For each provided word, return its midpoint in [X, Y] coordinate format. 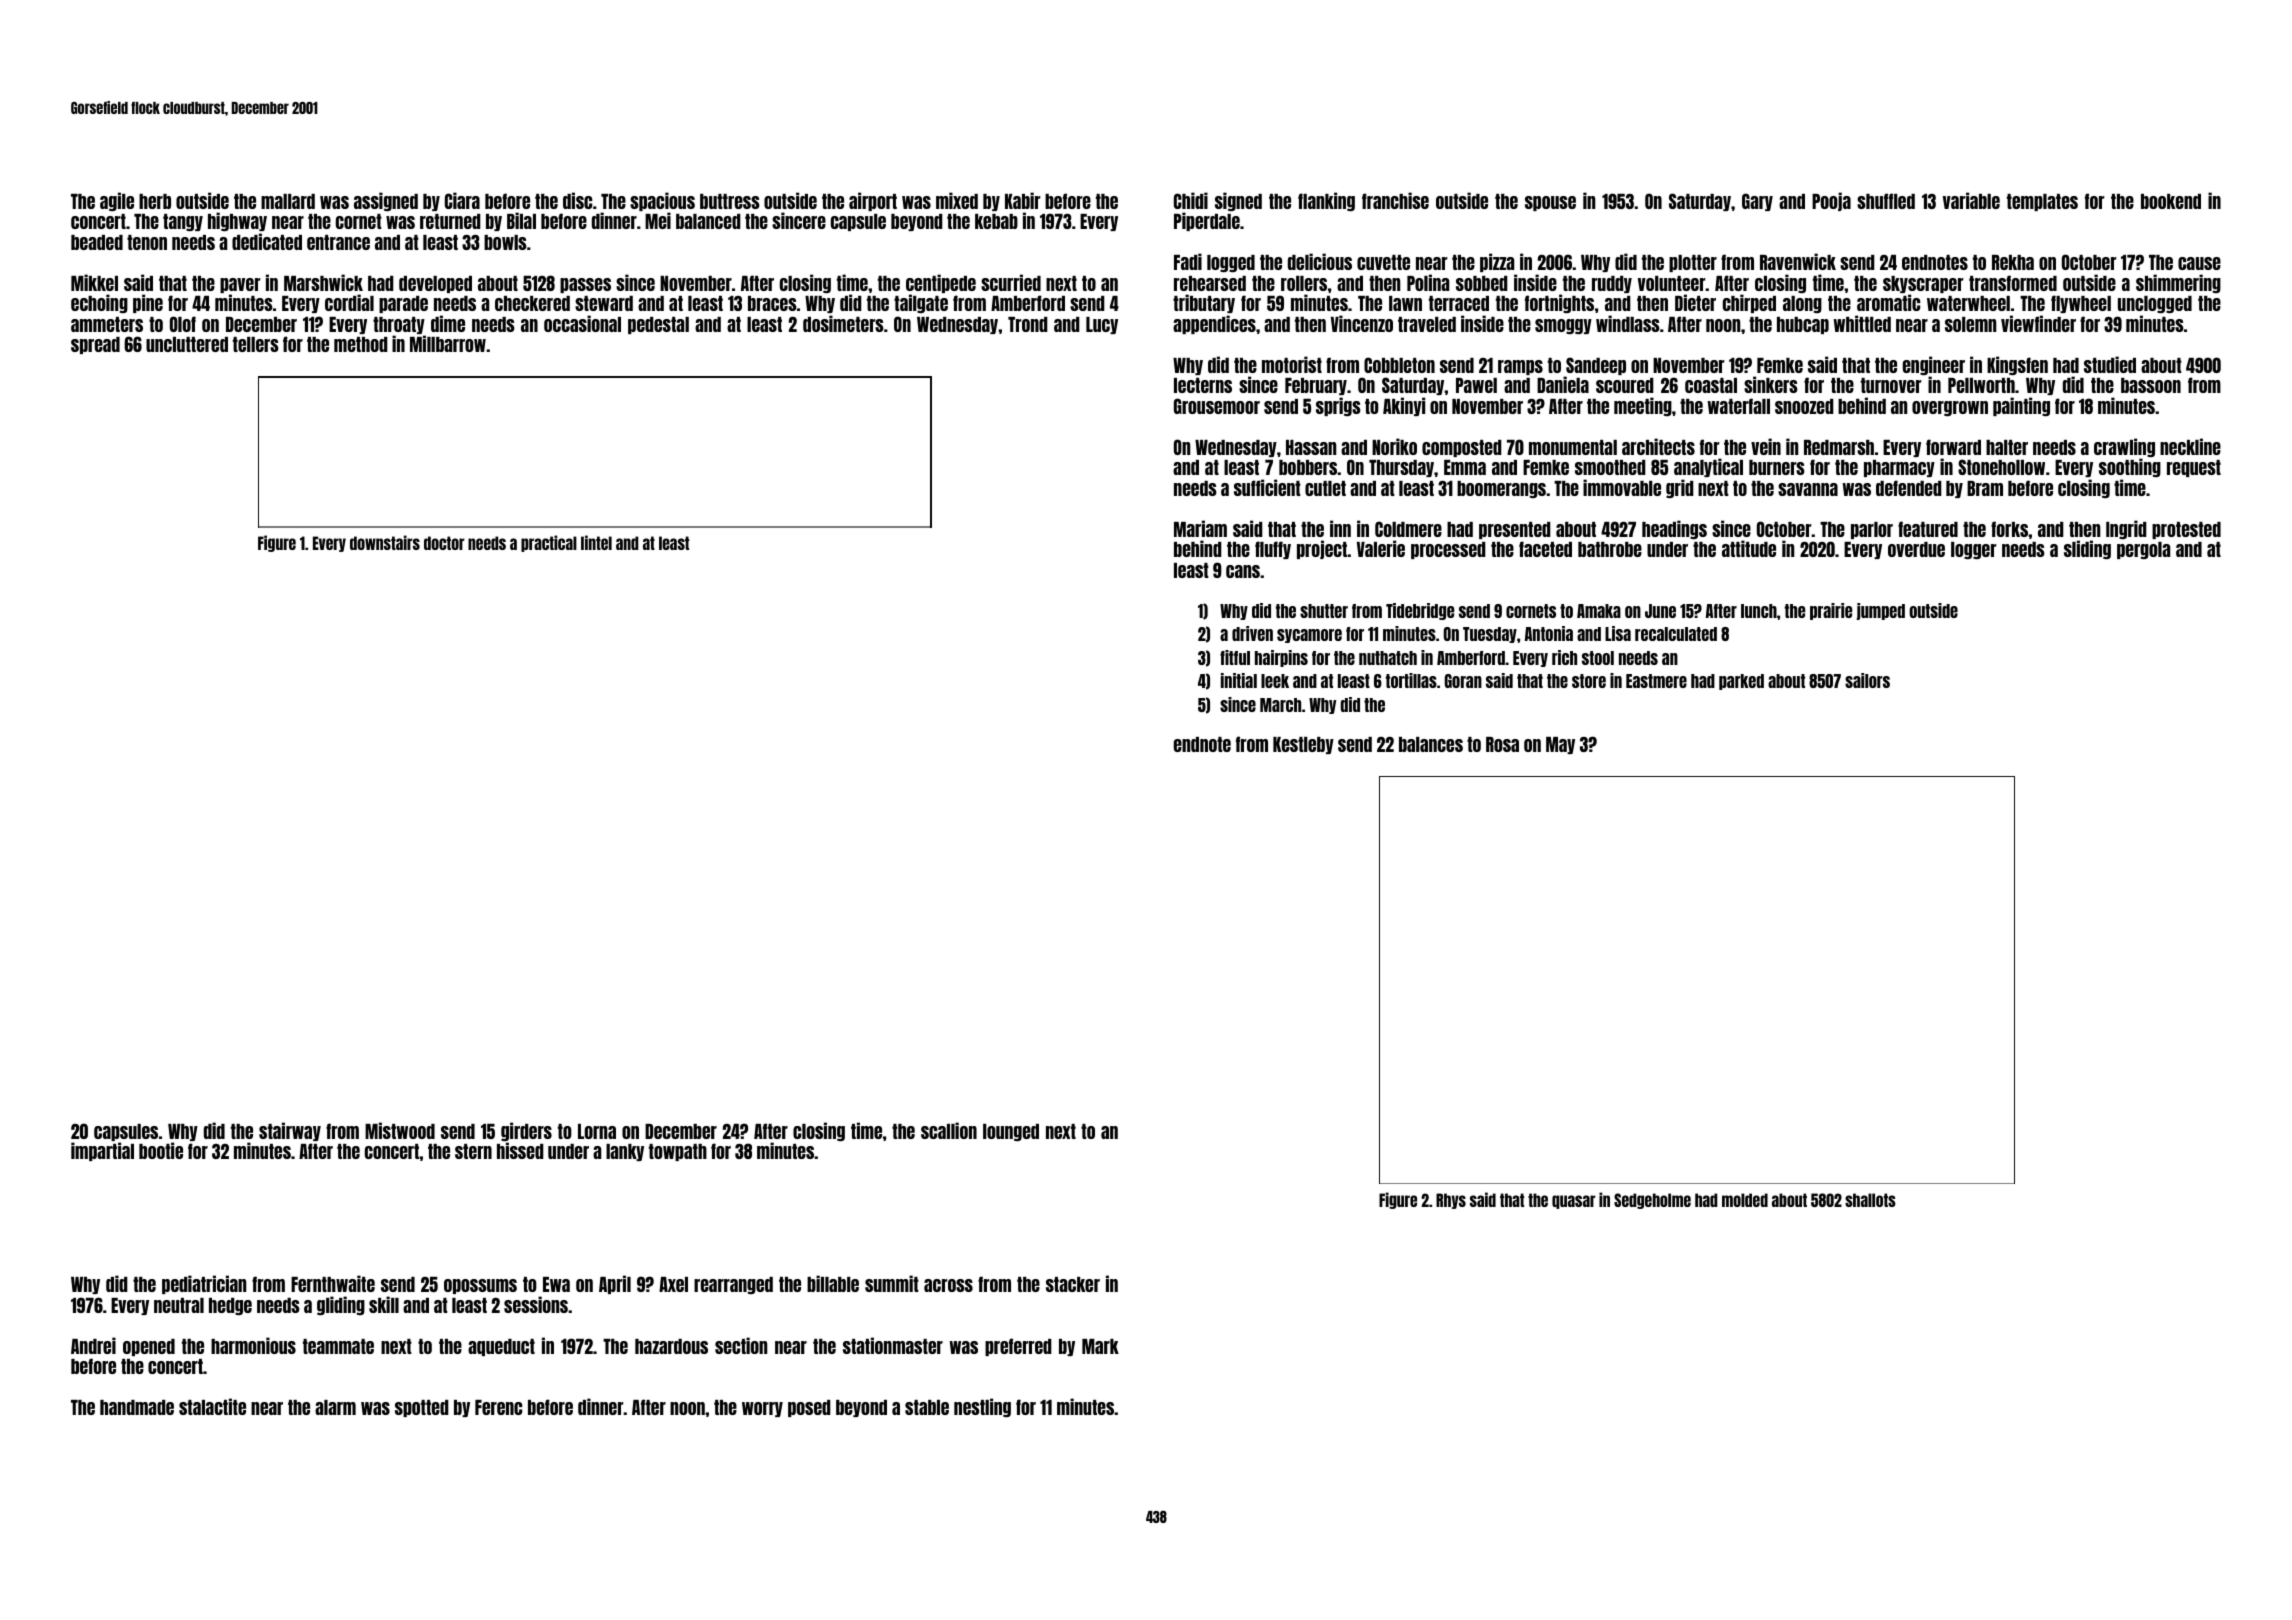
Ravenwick [1798, 261]
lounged [1011, 1132]
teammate [338, 1346]
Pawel [1476, 385]
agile [117, 201]
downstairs [385, 542]
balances [1431, 744]
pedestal [658, 325]
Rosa [1502, 744]
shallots [1870, 1200]
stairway [290, 1131]
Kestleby [1303, 745]
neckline [2190, 446]
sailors [1867, 680]
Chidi [1191, 200]
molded [1745, 1200]
